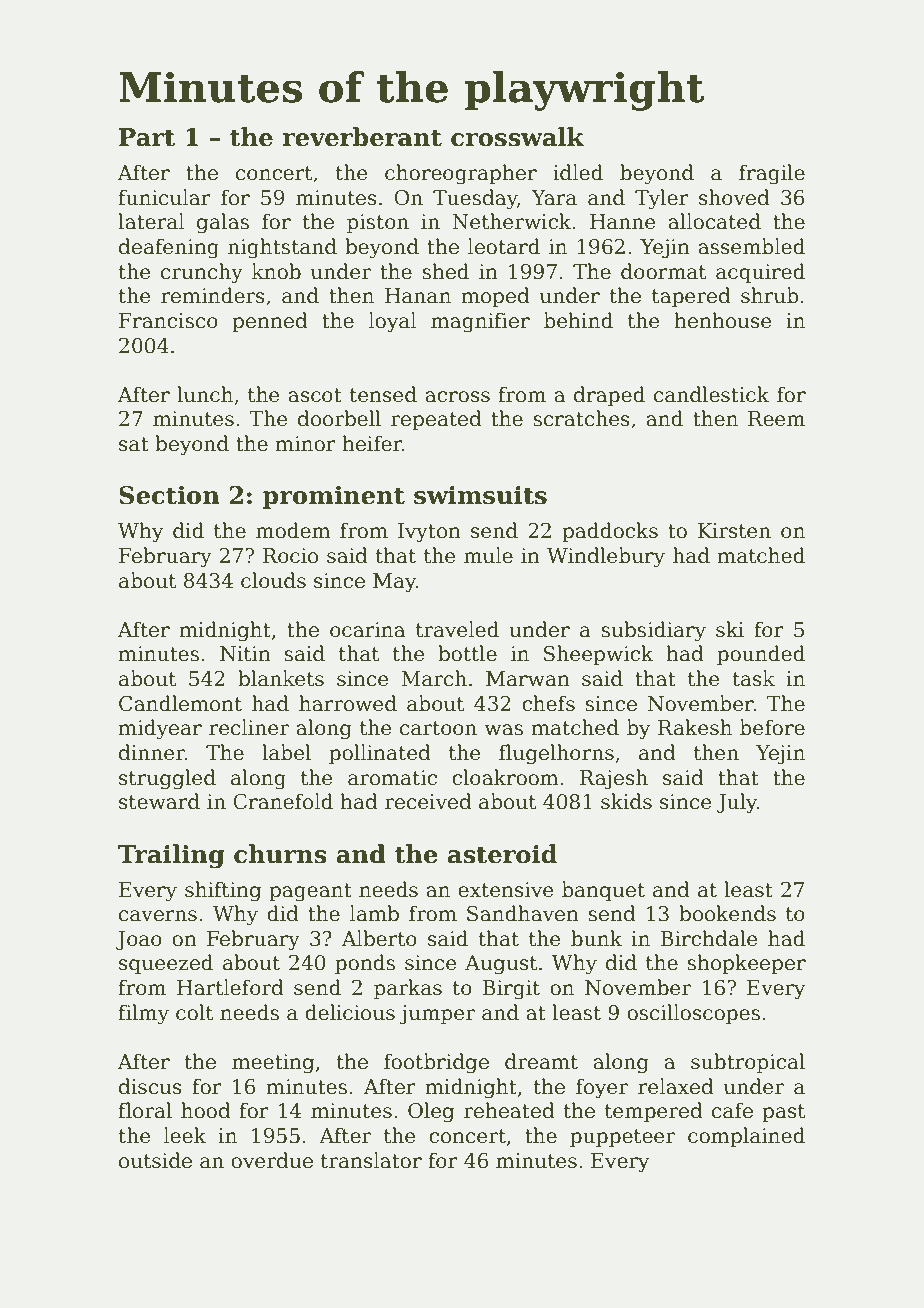  I want to click on Part, so click(147, 137).
